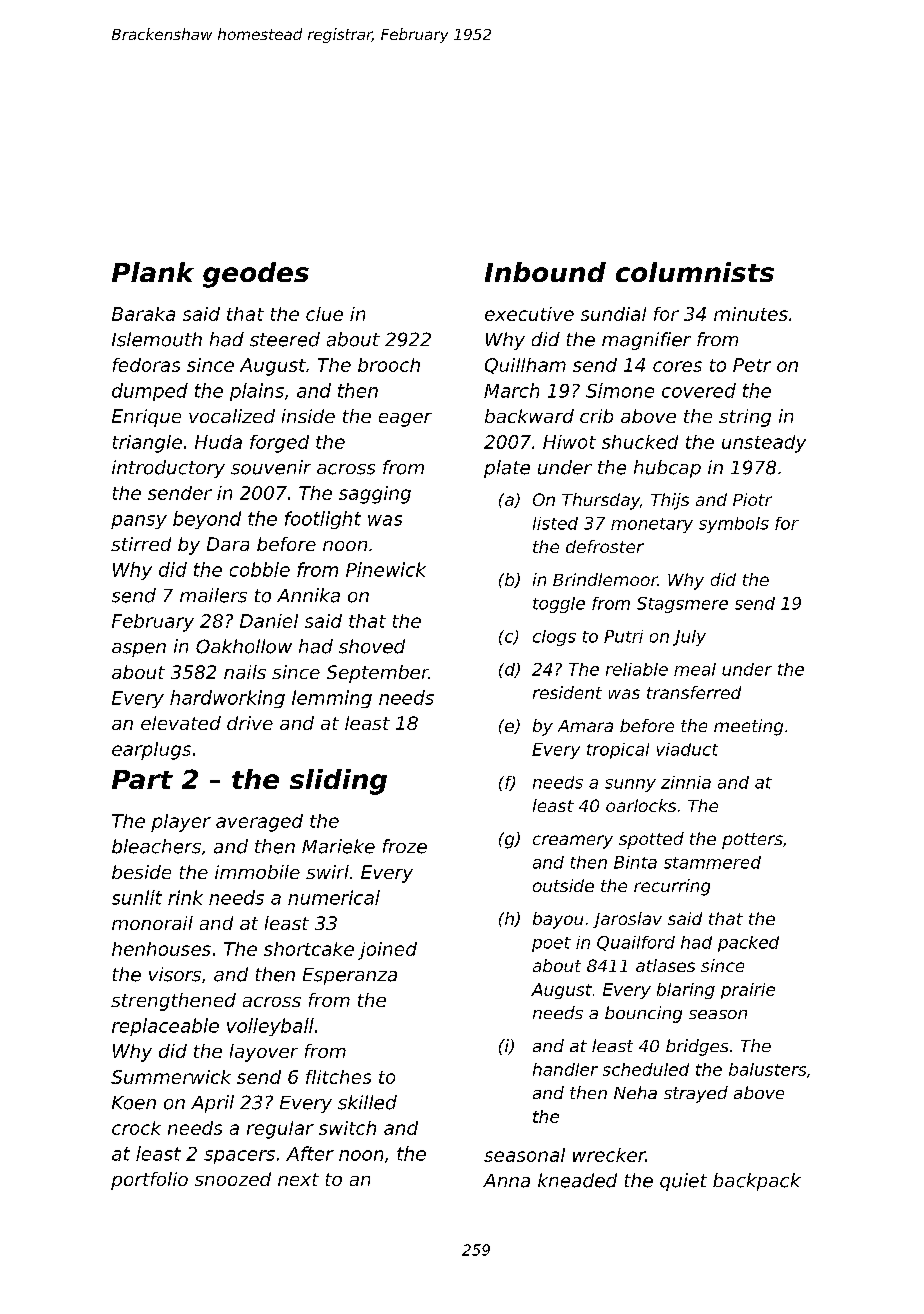 The height and width of the document is (1314, 924). What do you see at coordinates (748, 727) in the document?
I see `meeting` at bounding box center [748, 727].
